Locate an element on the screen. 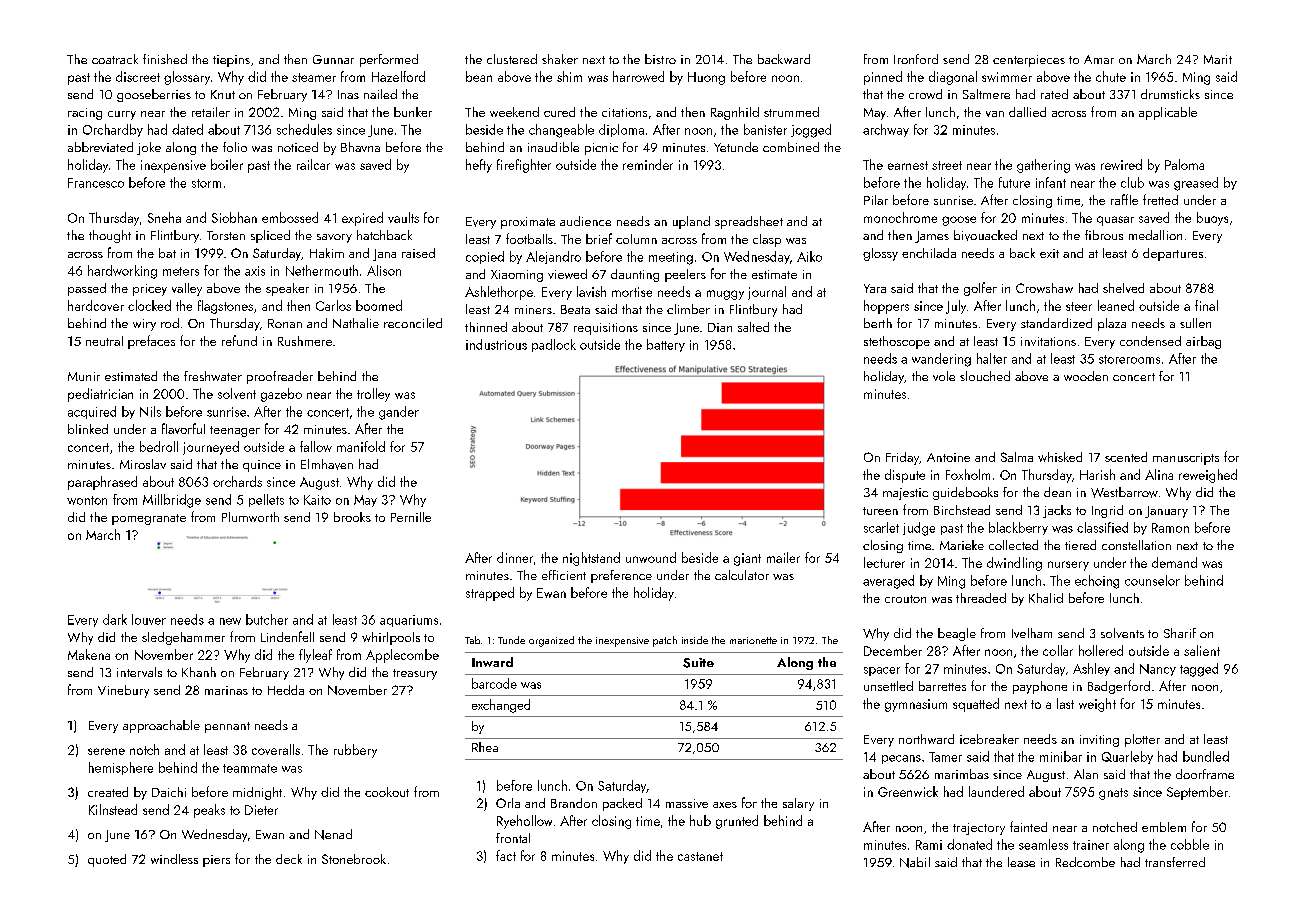  Daichi is located at coordinates (169, 792).
